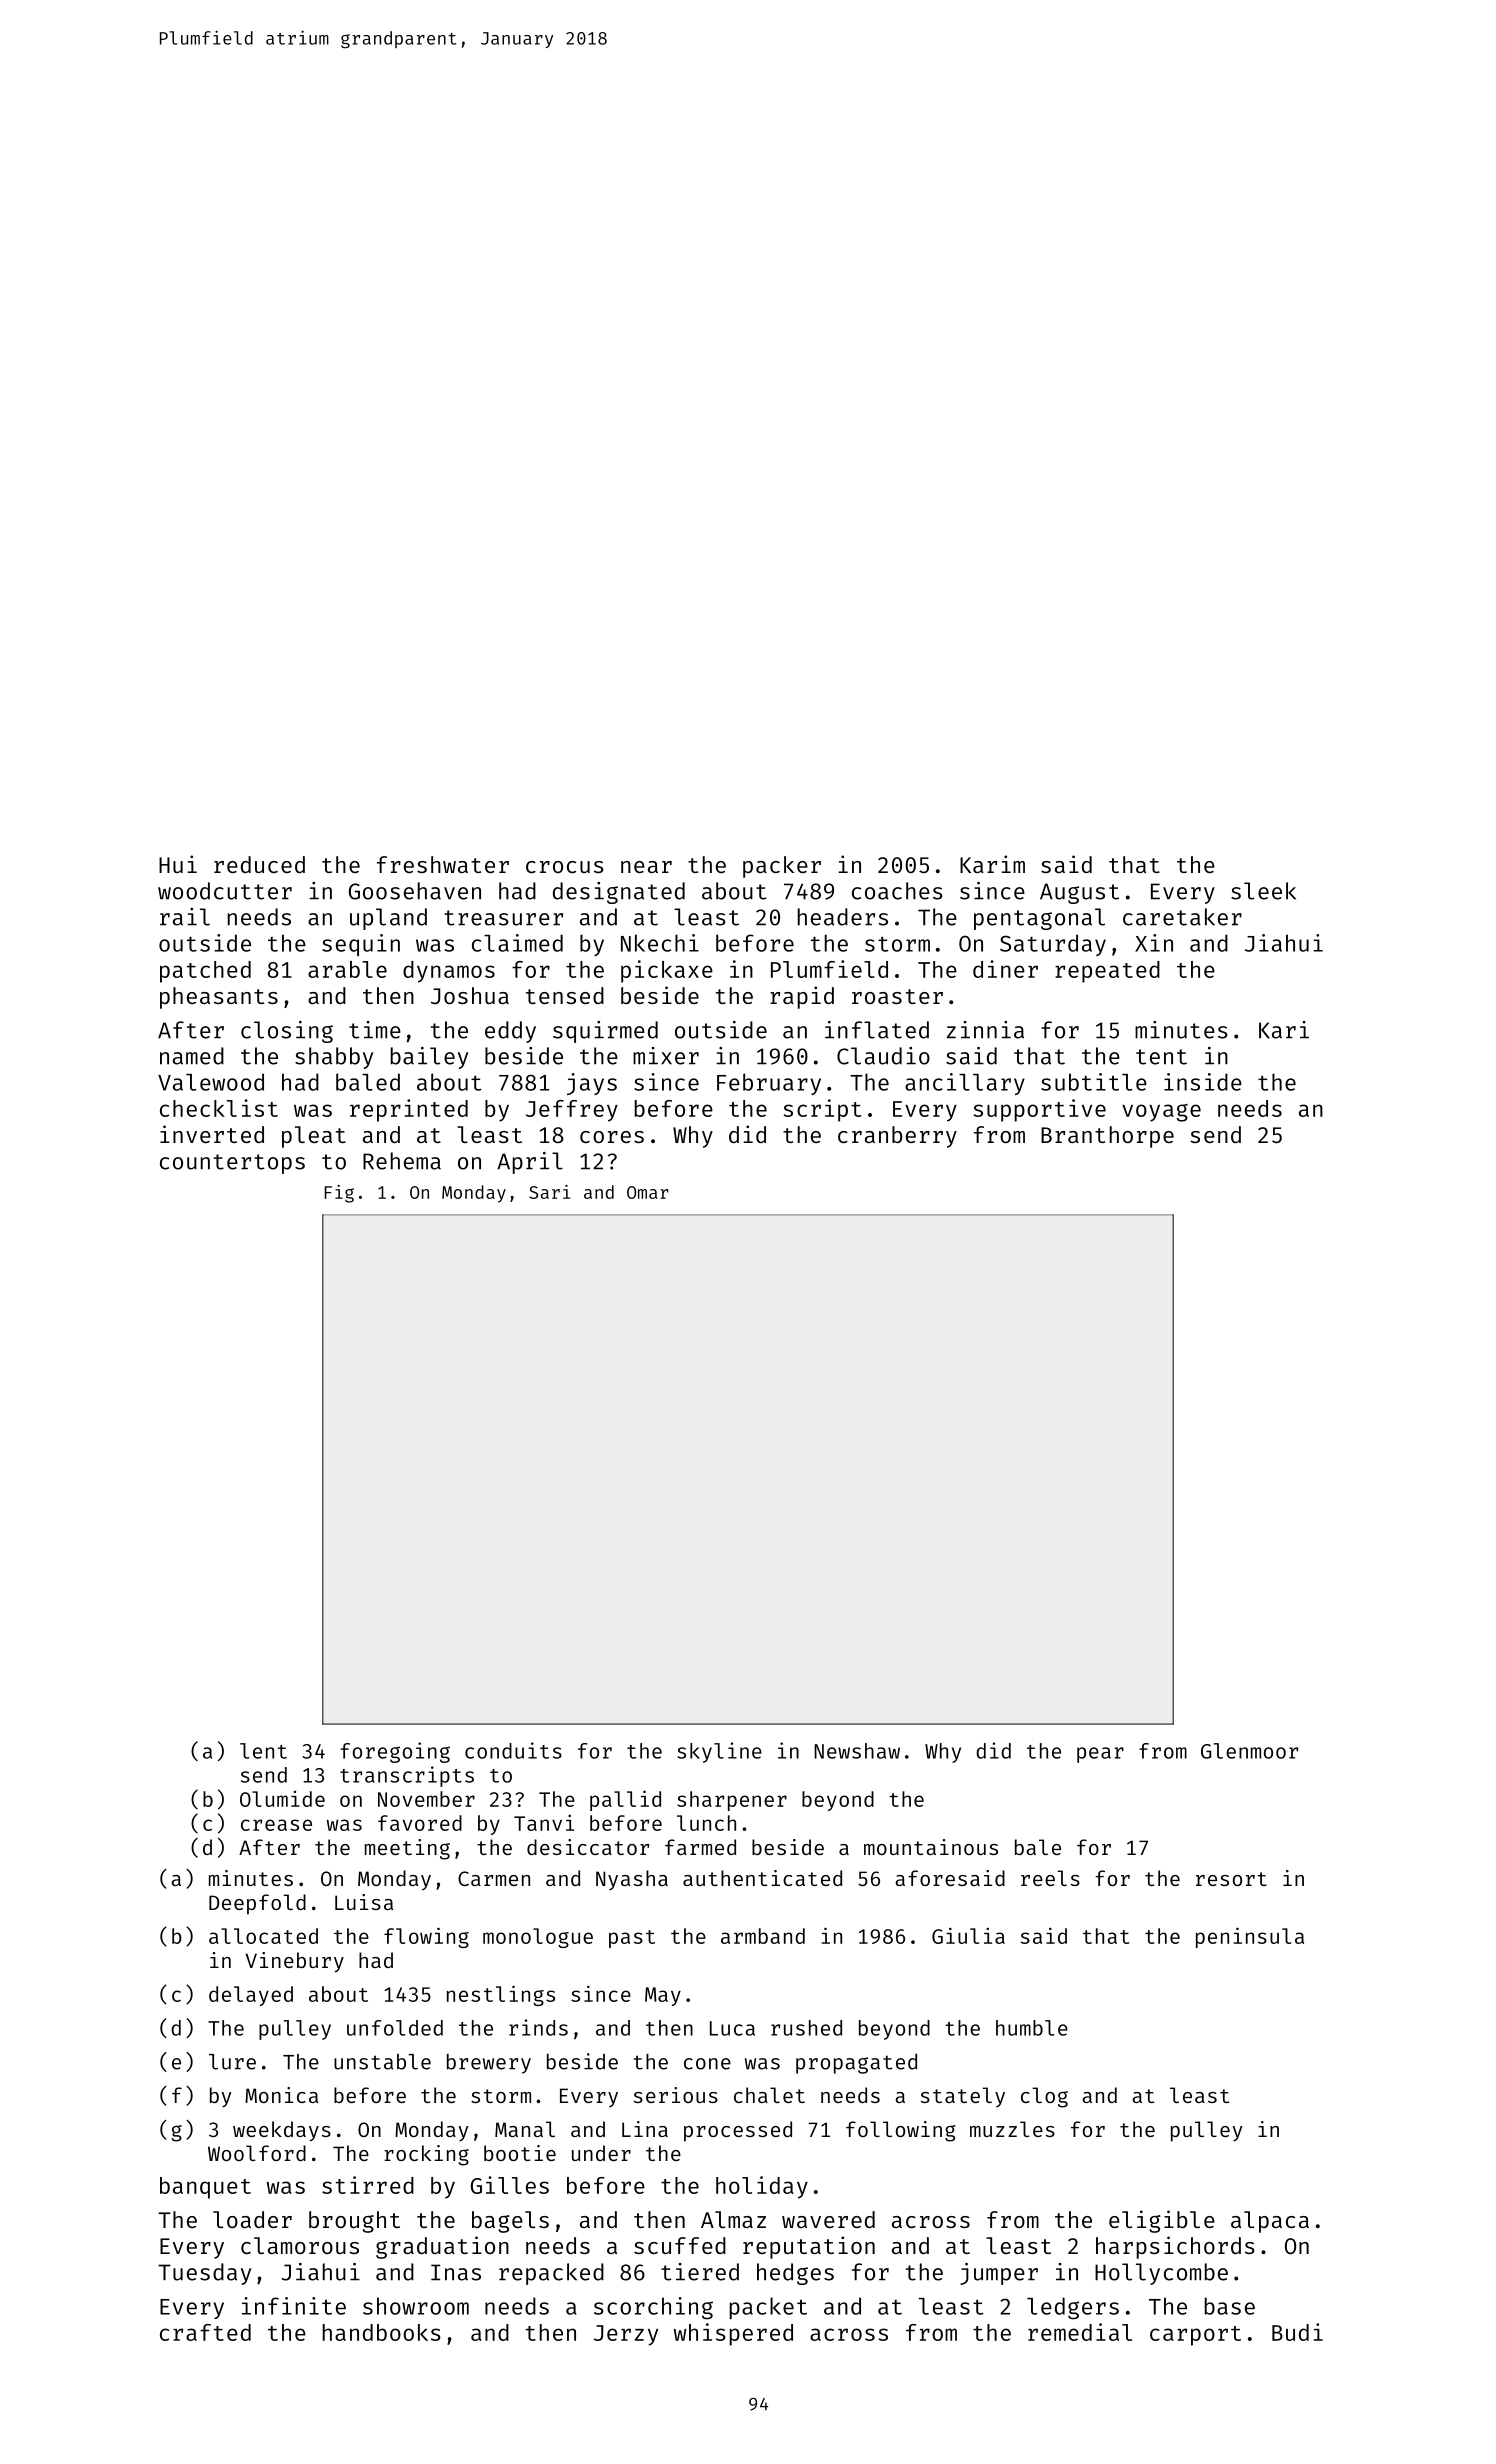  What do you see at coordinates (769, 1084) in the screenshot?
I see `February` at bounding box center [769, 1084].
